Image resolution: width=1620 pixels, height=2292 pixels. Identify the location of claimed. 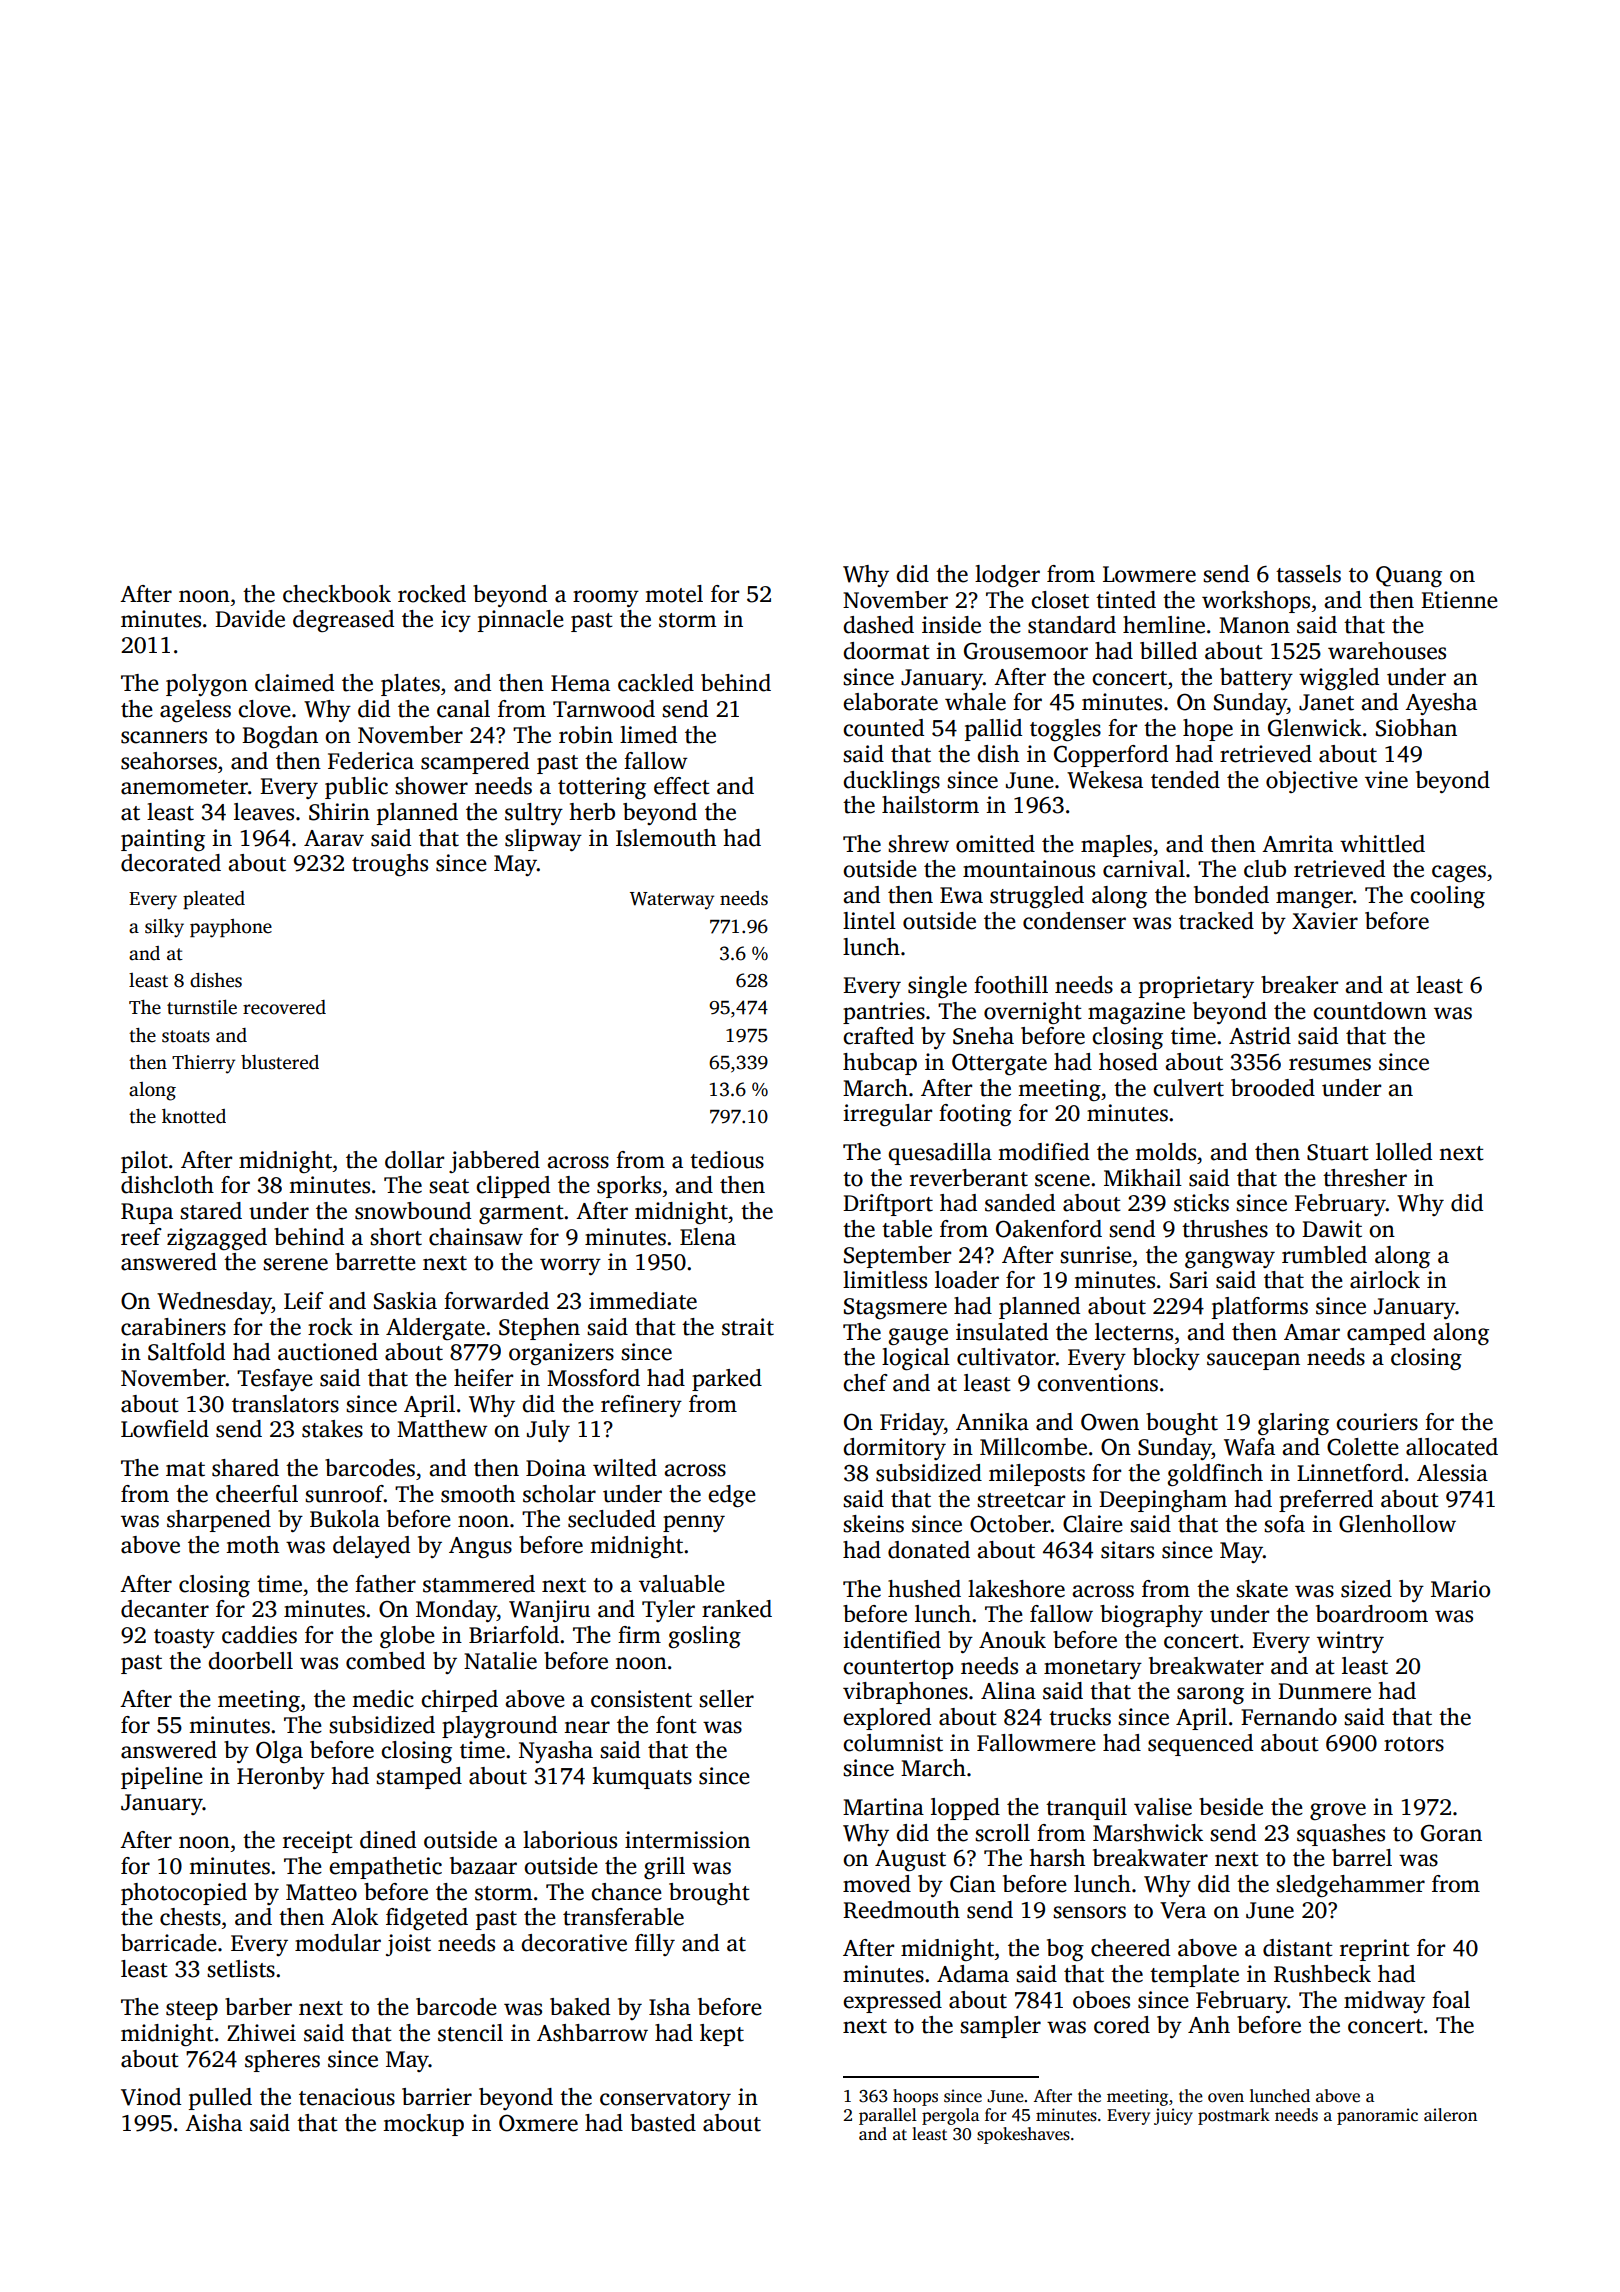
(294, 683).
